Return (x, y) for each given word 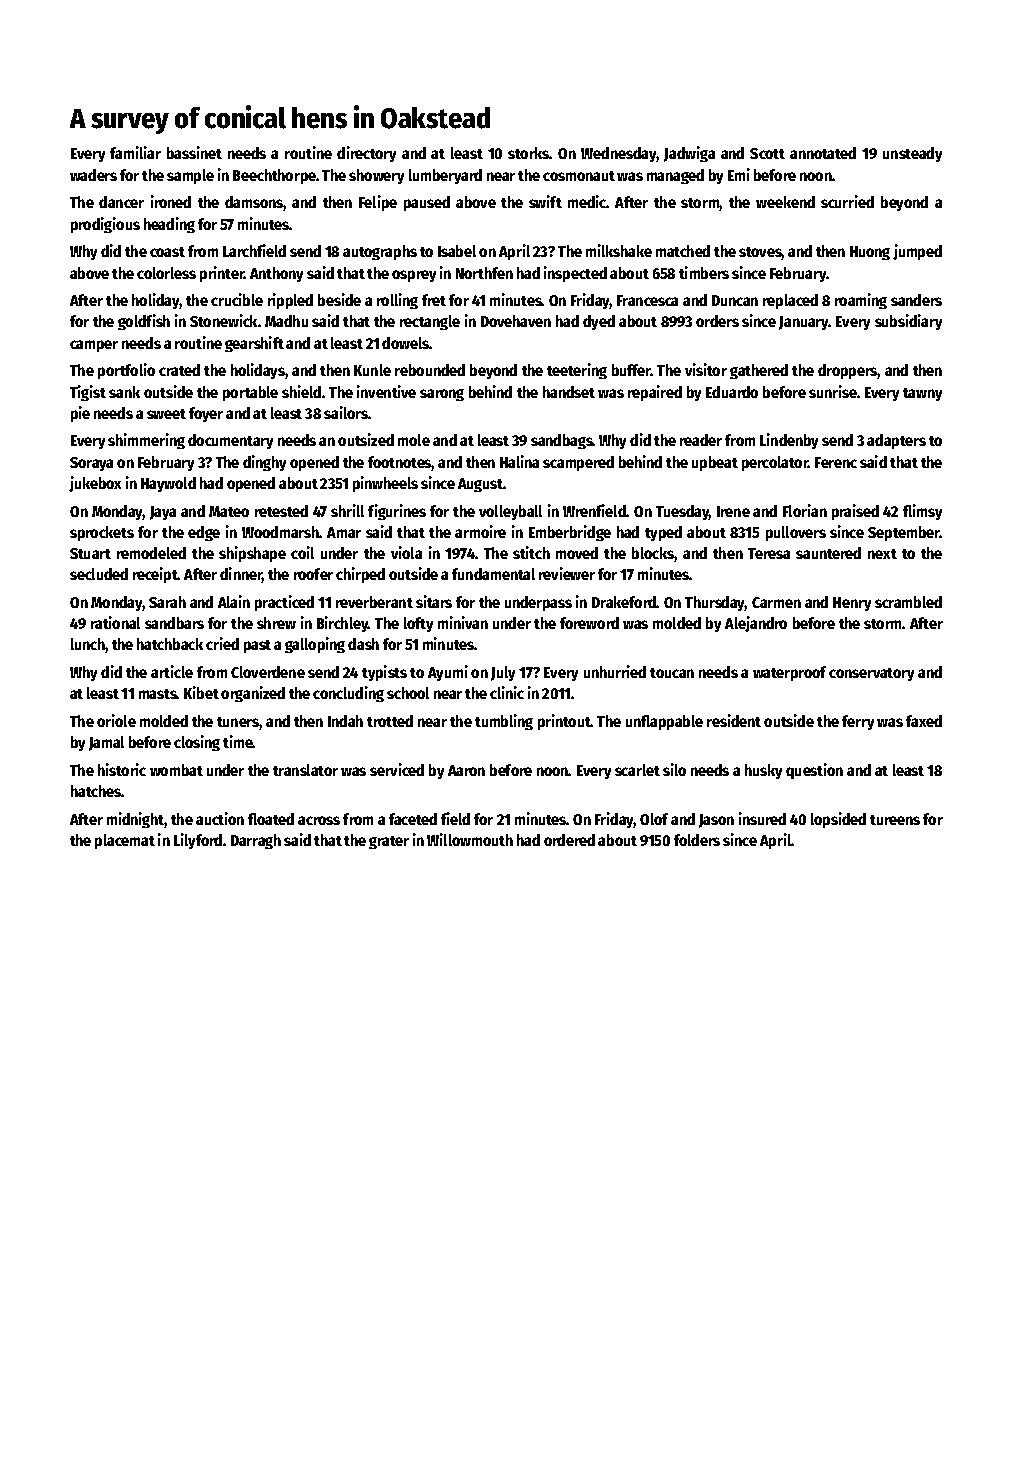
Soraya (91, 464)
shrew (276, 623)
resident (734, 720)
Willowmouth (470, 839)
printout (564, 722)
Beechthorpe (274, 176)
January (804, 323)
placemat (125, 841)
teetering (577, 371)
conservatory (871, 674)
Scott (767, 153)
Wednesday (619, 154)
